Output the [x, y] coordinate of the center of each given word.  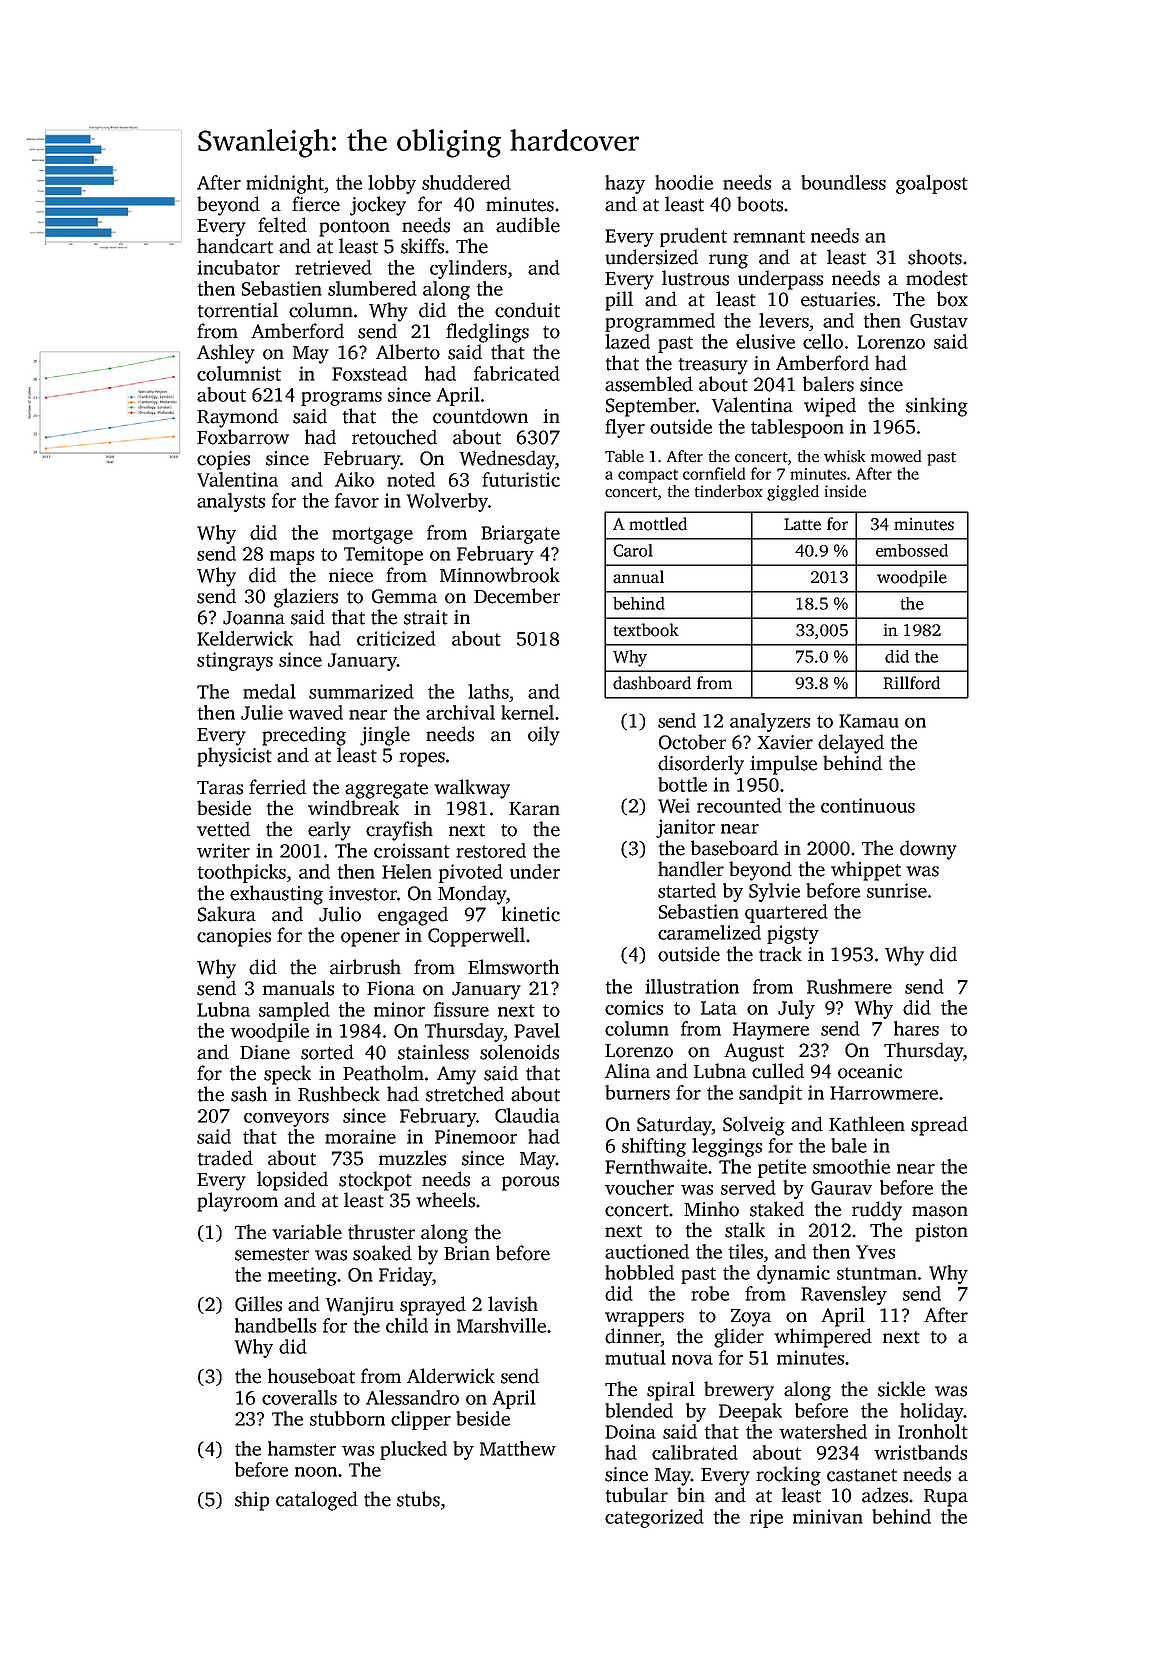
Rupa [946, 1498]
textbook [646, 630]
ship [252, 1501]
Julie [262, 712]
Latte [802, 524]
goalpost [932, 184]
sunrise [897, 890]
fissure [461, 1009]
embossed [912, 550]
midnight [285, 184]
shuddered [466, 182]
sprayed [433, 1306]
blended [639, 1410]
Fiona [391, 988]
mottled [658, 524]
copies [223, 460]
